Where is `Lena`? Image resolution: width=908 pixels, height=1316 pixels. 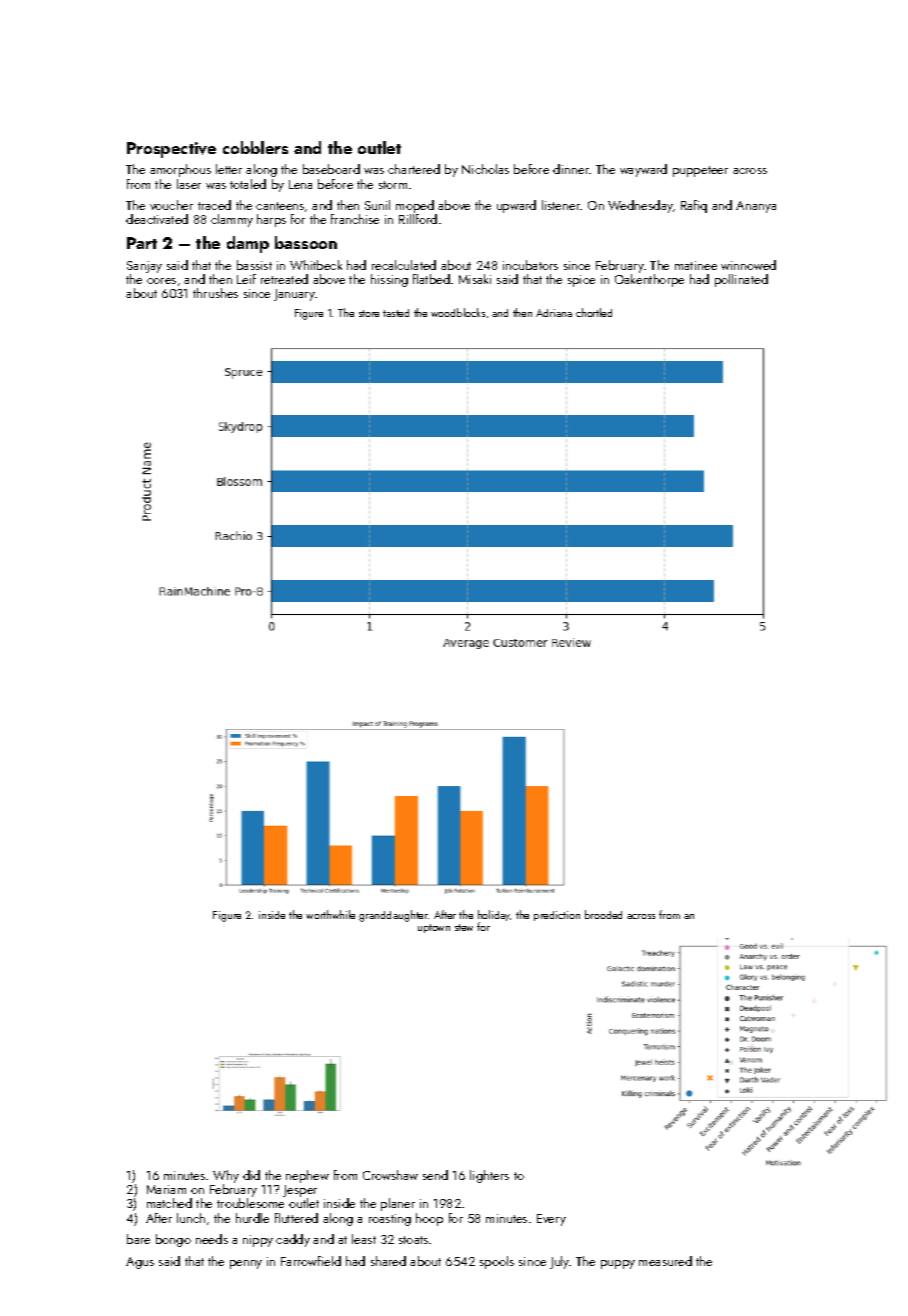
Lena is located at coordinates (300, 184).
